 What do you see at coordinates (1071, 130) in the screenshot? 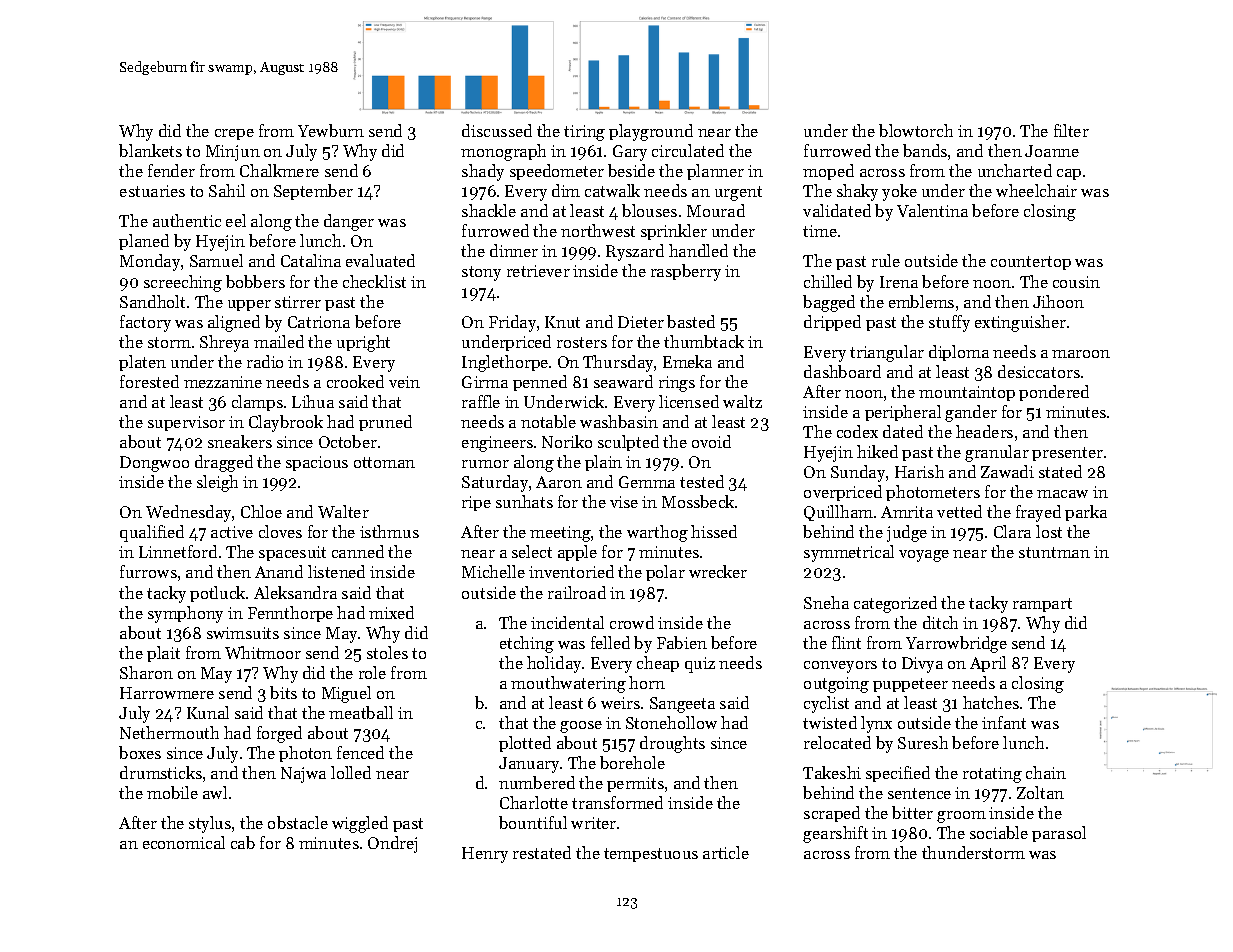
I see `filter` at bounding box center [1071, 130].
